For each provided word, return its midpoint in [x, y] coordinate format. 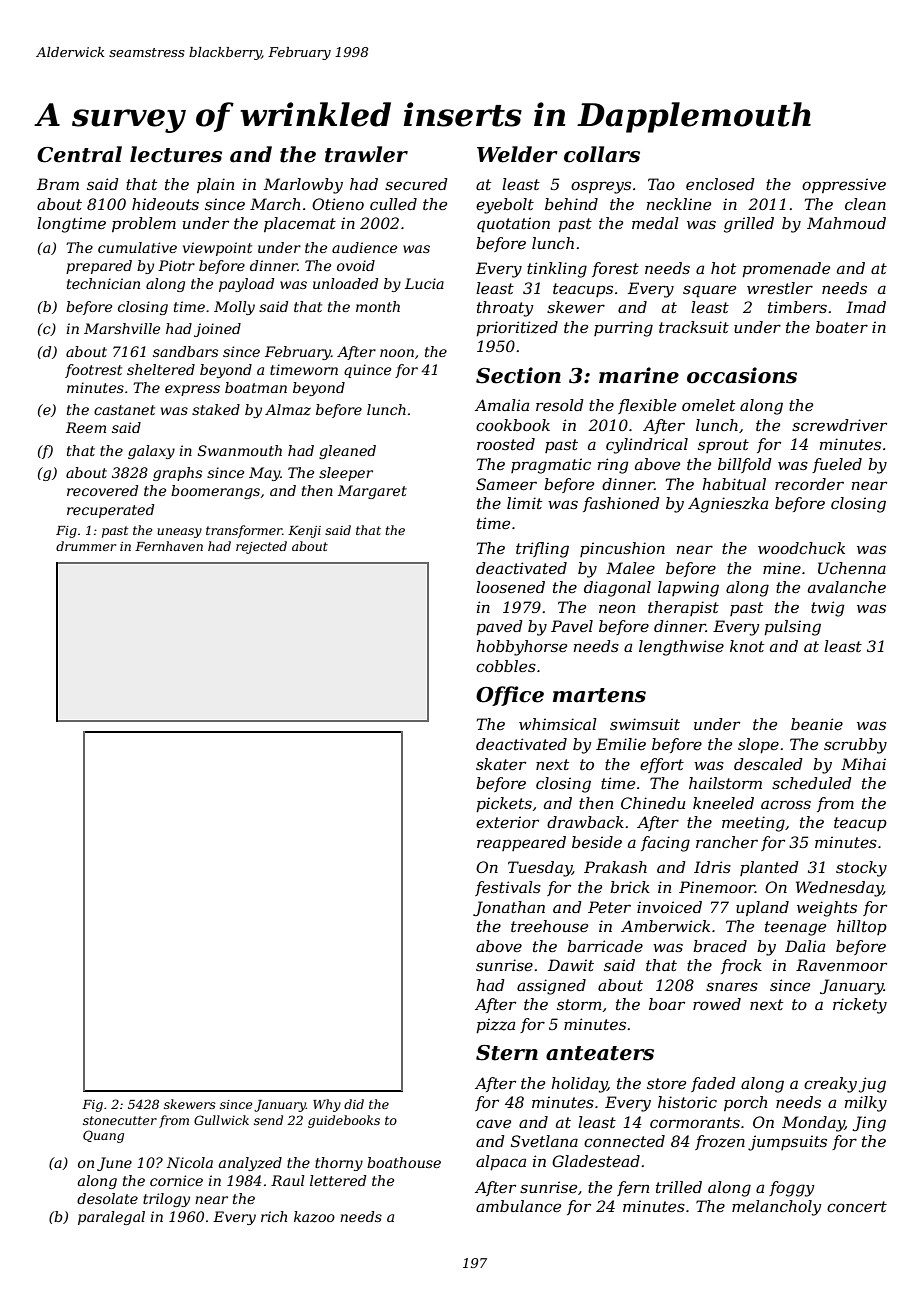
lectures [176, 154]
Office [510, 696]
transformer [244, 531]
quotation [513, 225]
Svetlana [544, 1141]
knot [747, 646]
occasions [742, 375]
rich [274, 1216]
